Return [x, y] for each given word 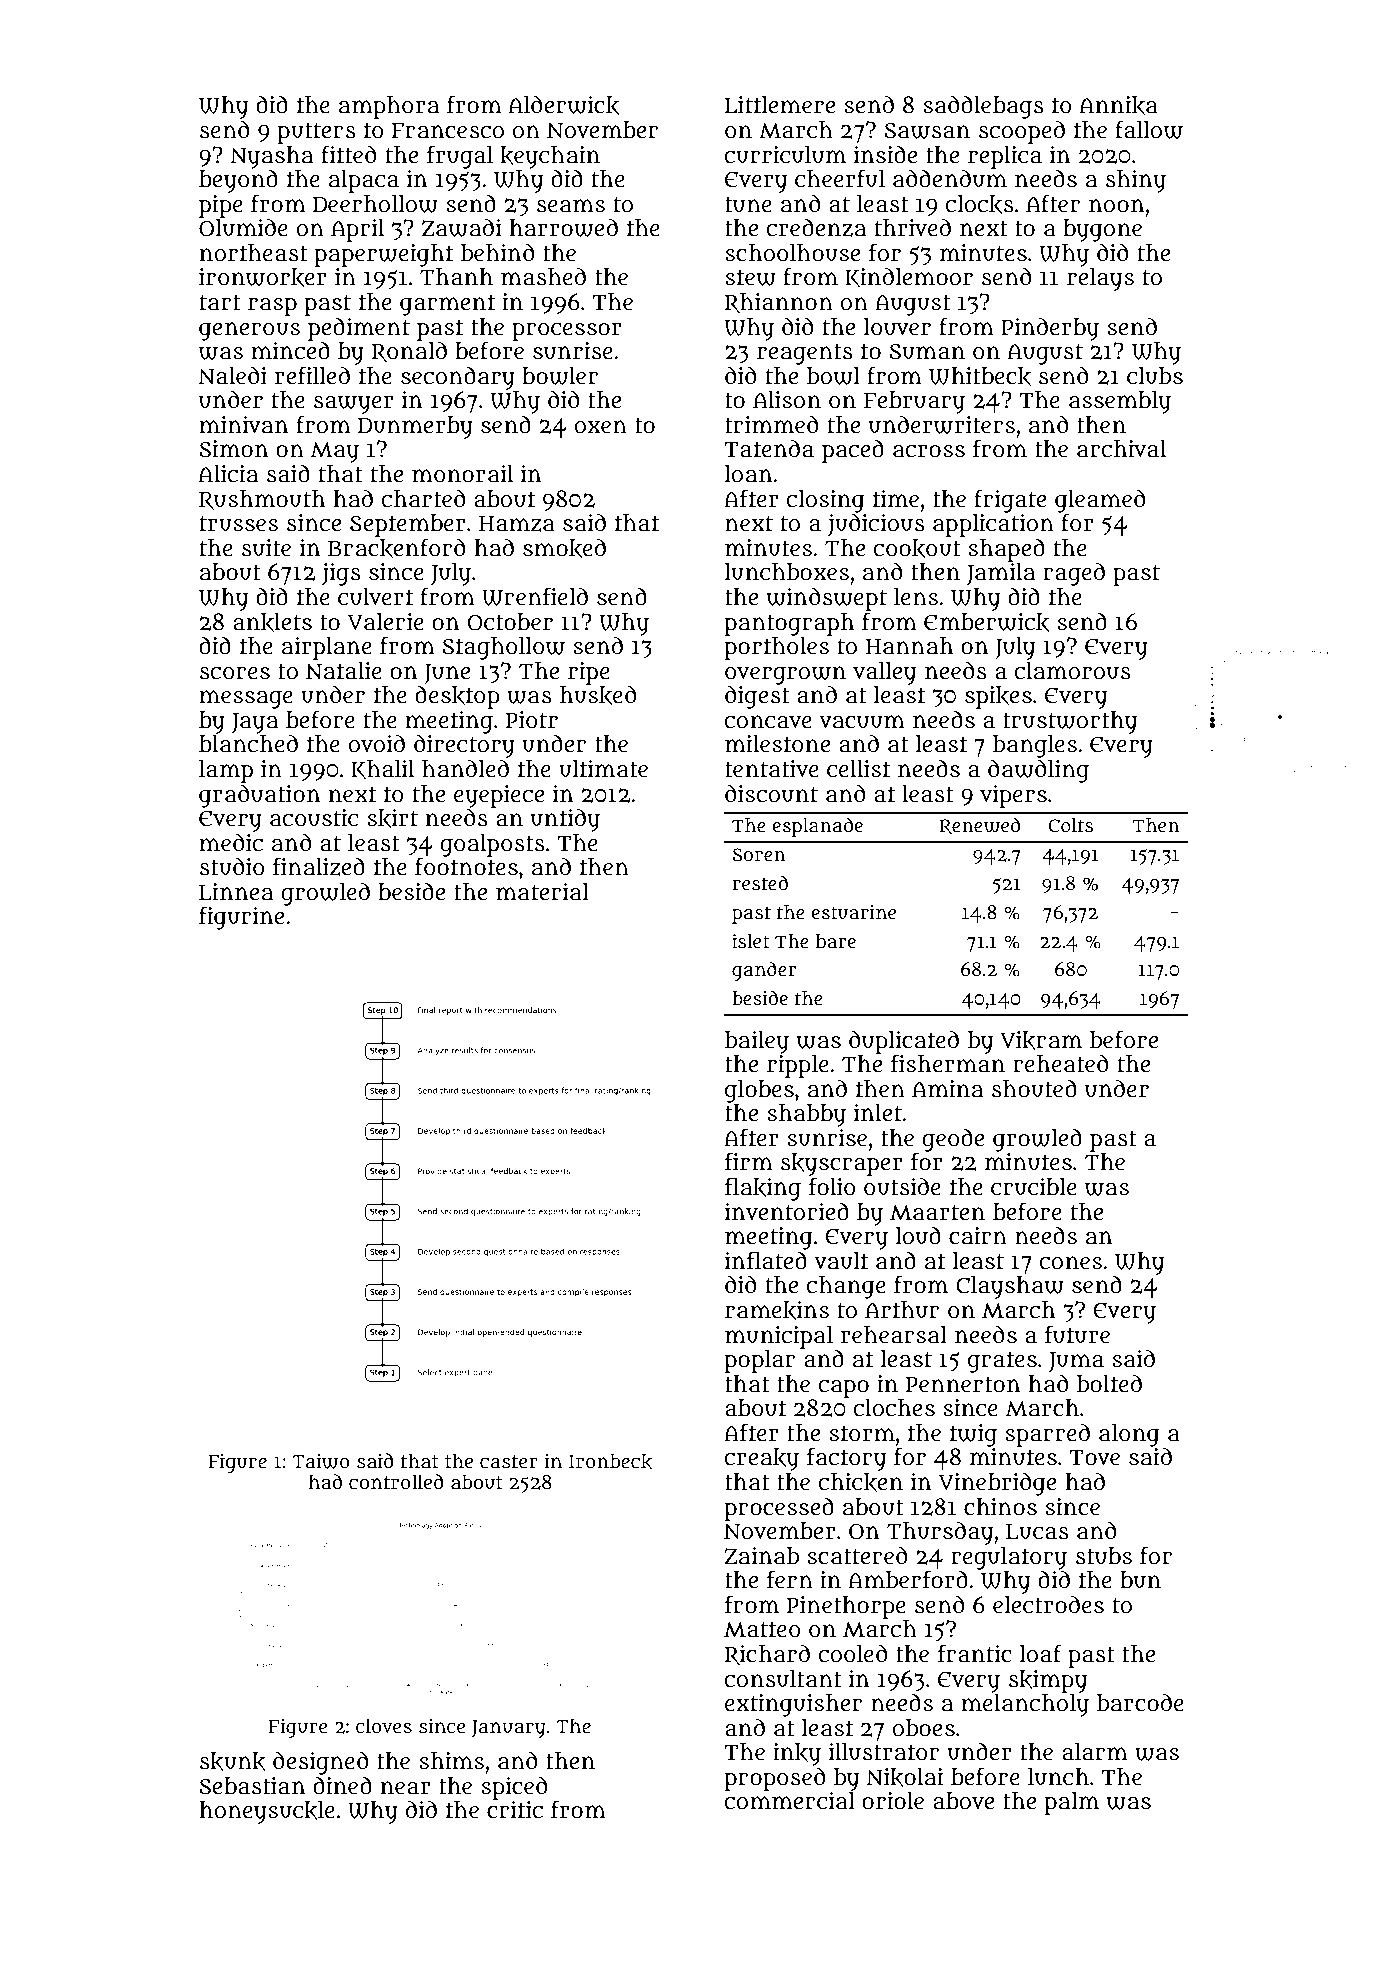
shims [451, 1761]
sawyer [354, 405]
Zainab [761, 1556]
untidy [565, 820]
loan [748, 474]
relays [1100, 279]
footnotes [466, 866]
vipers [1013, 796]
